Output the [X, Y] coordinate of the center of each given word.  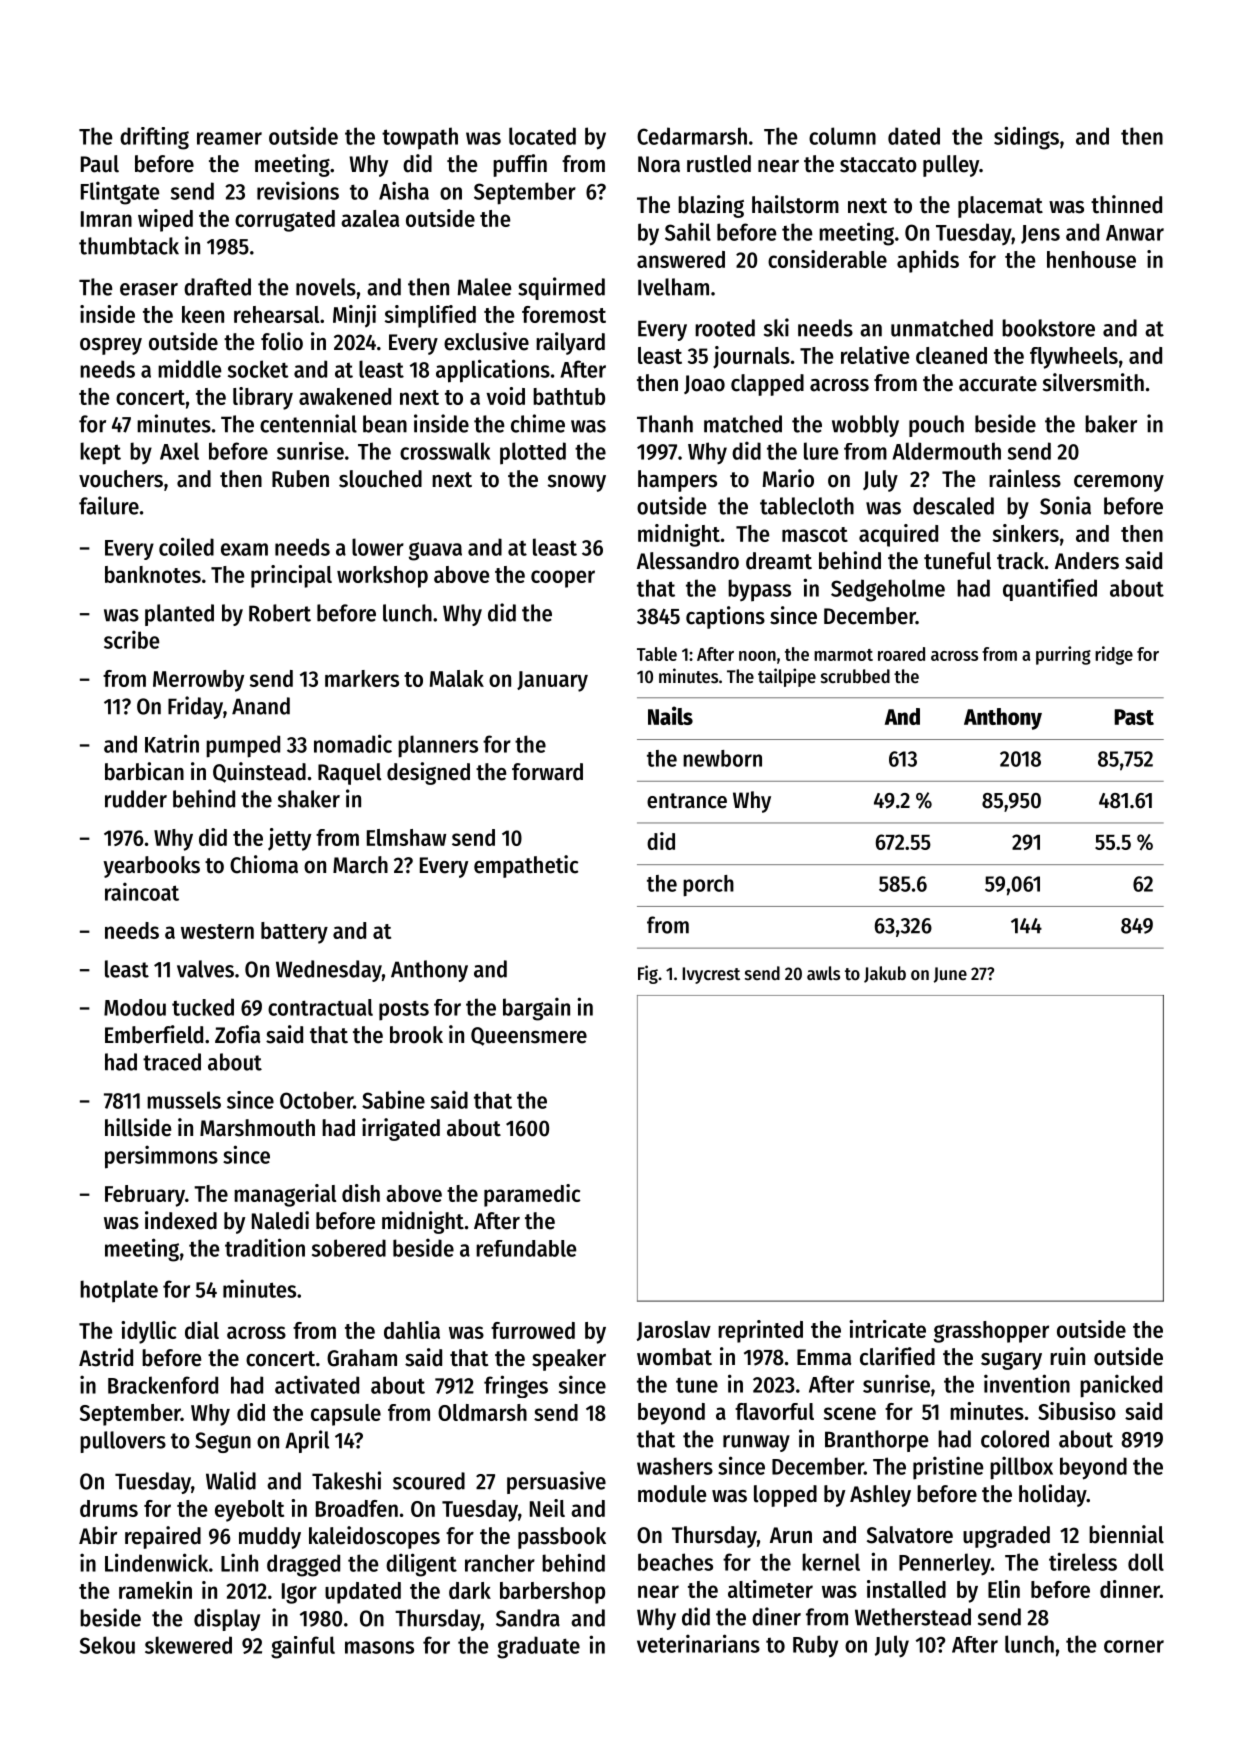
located [542, 136]
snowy [577, 483]
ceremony [1119, 483]
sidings [1026, 138]
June [950, 975]
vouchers [121, 479]
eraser [149, 289]
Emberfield [154, 1034]
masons [379, 1647]
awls [823, 973]
